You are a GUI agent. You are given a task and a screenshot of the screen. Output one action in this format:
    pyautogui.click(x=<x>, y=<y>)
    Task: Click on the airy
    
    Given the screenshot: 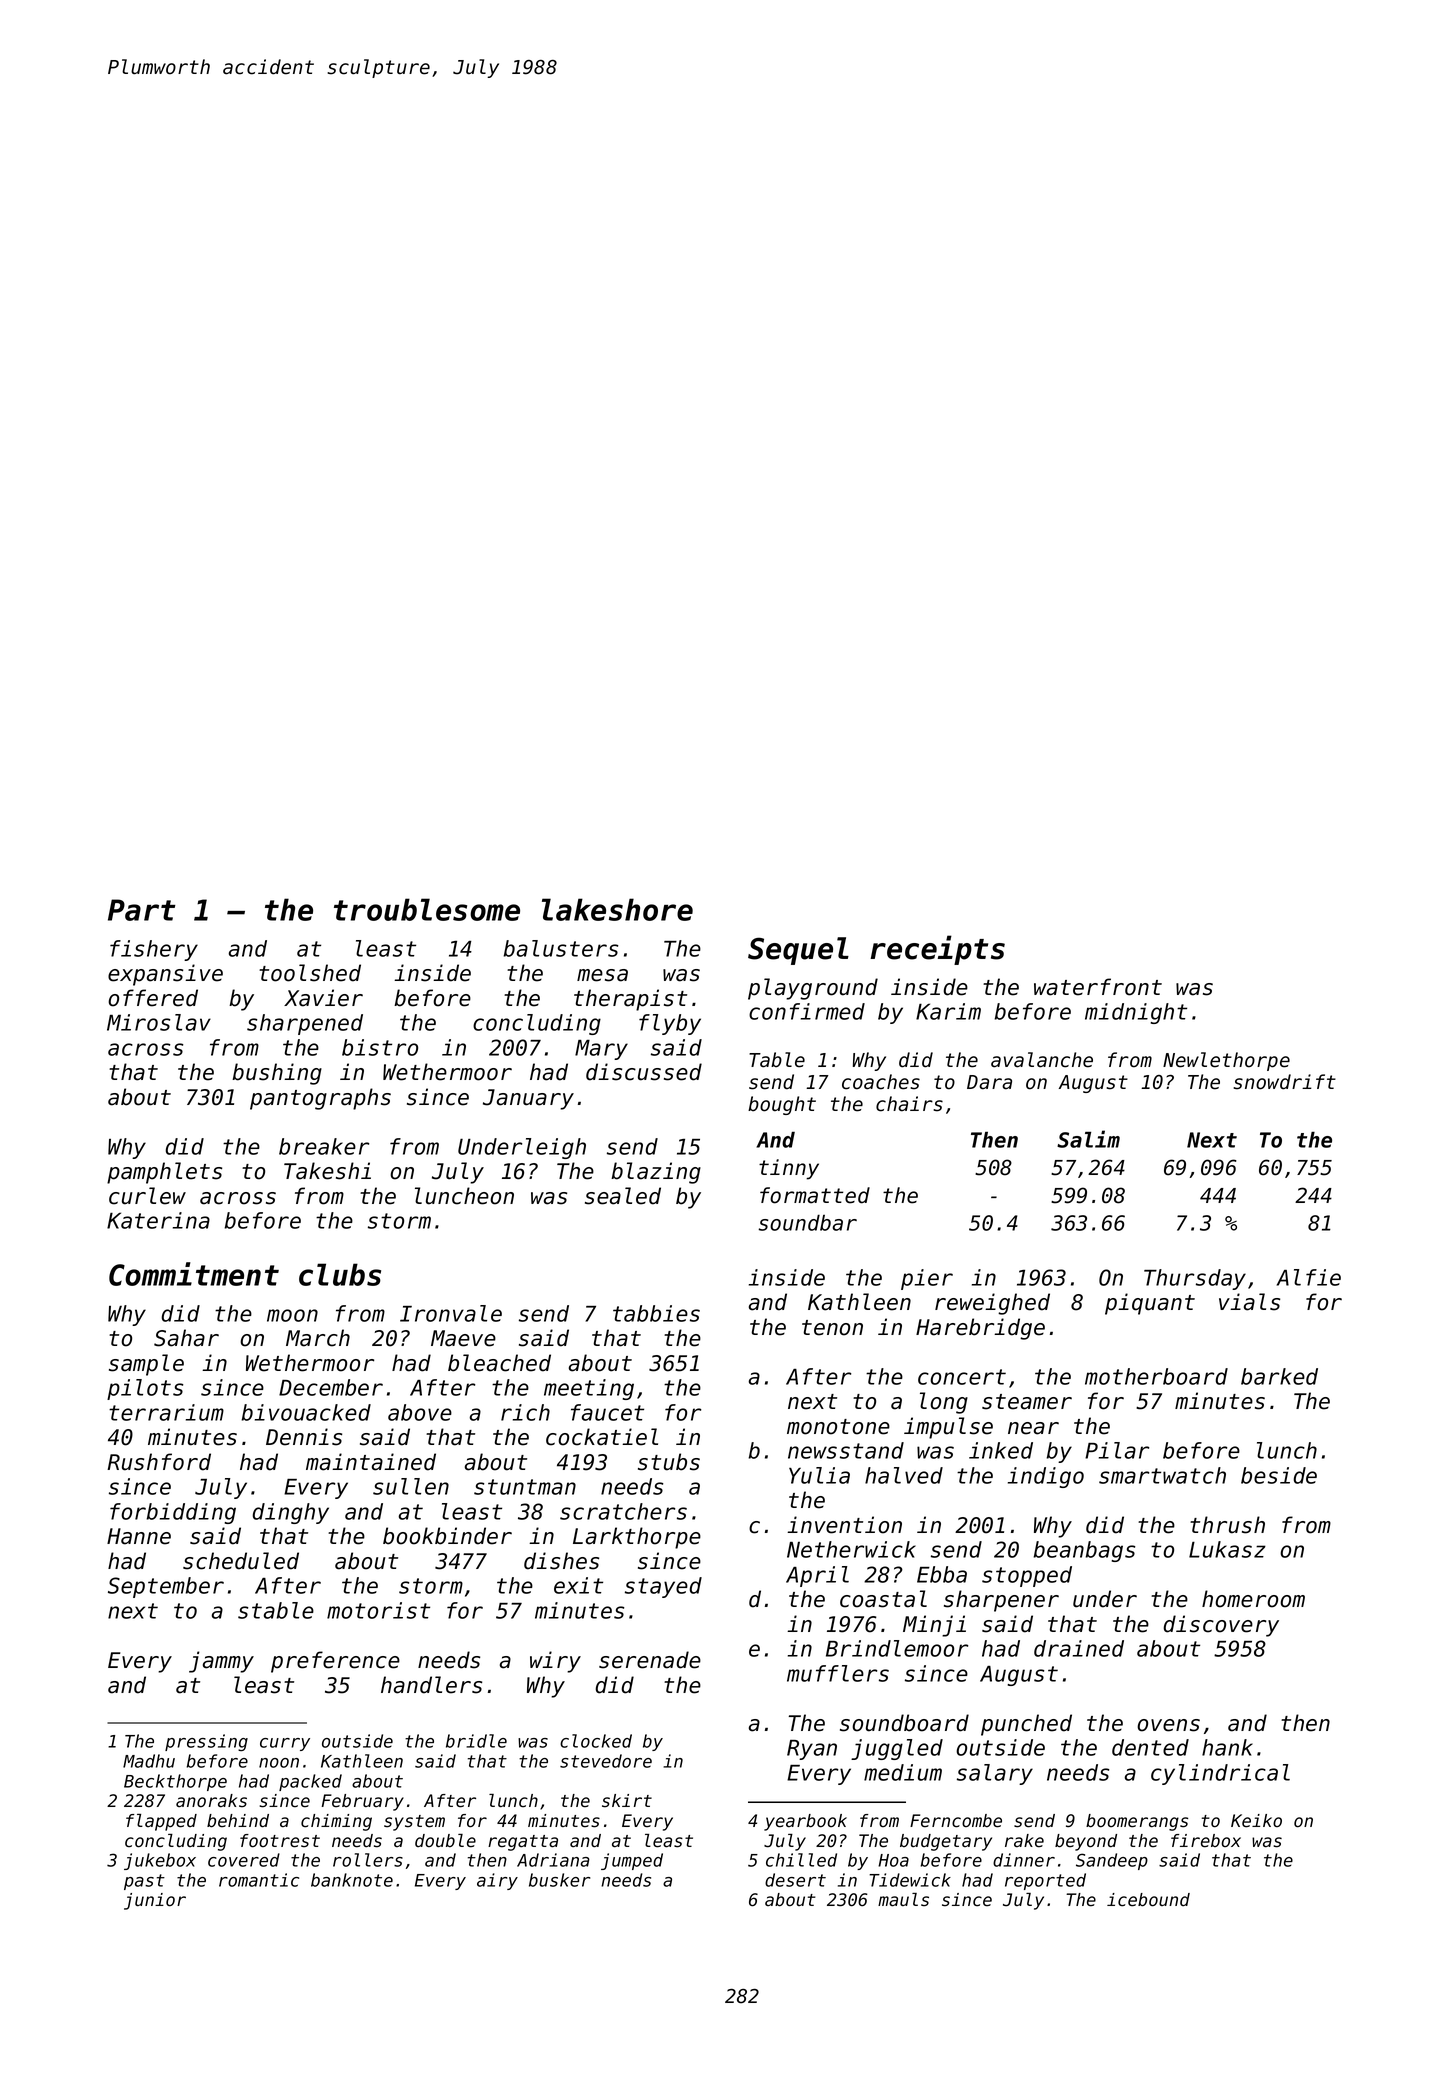 What is the action you would take?
    pyautogui.click(x=497, y=1881)
